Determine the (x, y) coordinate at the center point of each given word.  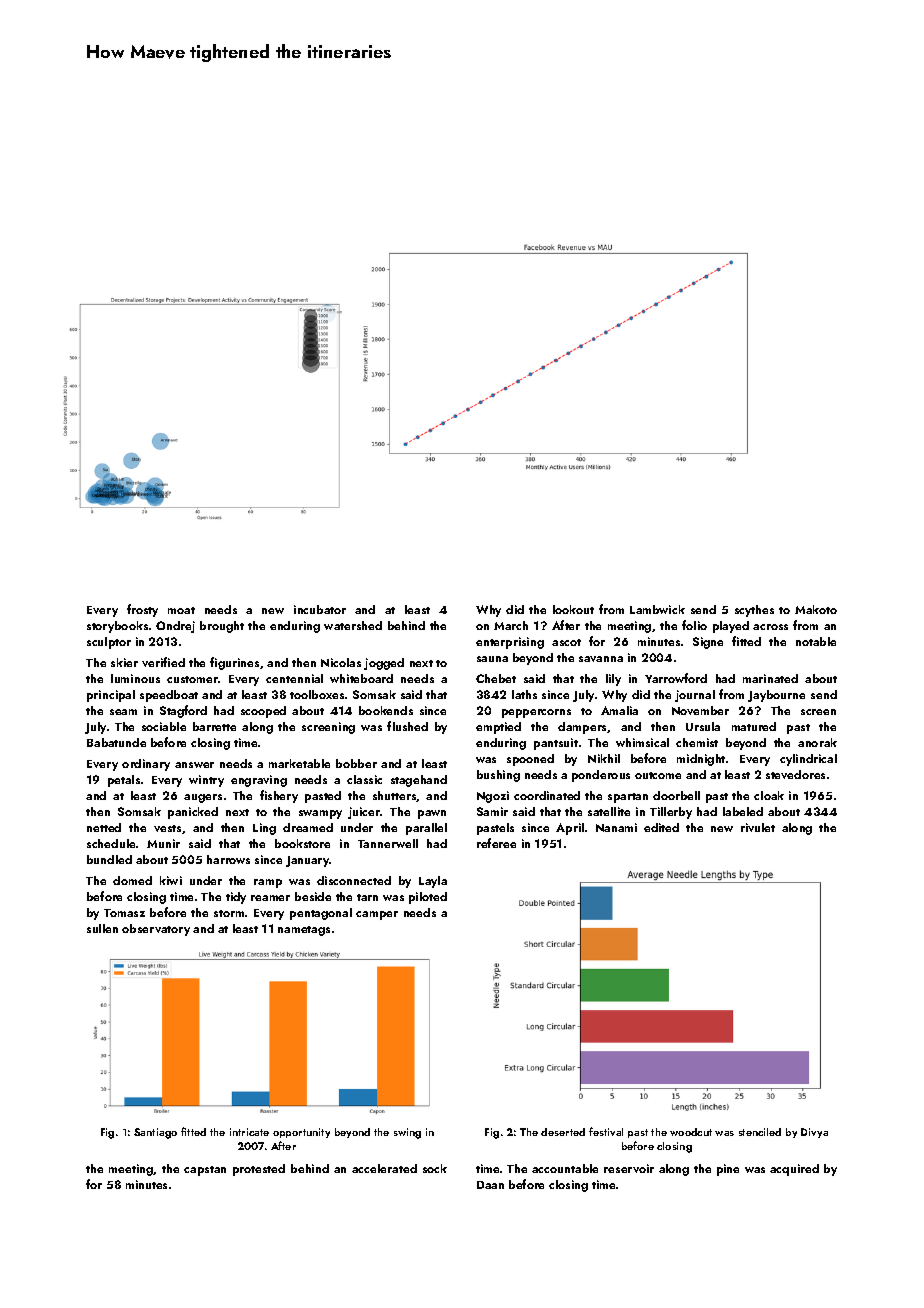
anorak (817, 742)
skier (124, 662)
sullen (102, 928)
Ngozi (493, 797)
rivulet (758, 827)
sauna (492, 659)
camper (377, 915)
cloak (769, 795)
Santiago (155, 1133)
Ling (264, 829)
